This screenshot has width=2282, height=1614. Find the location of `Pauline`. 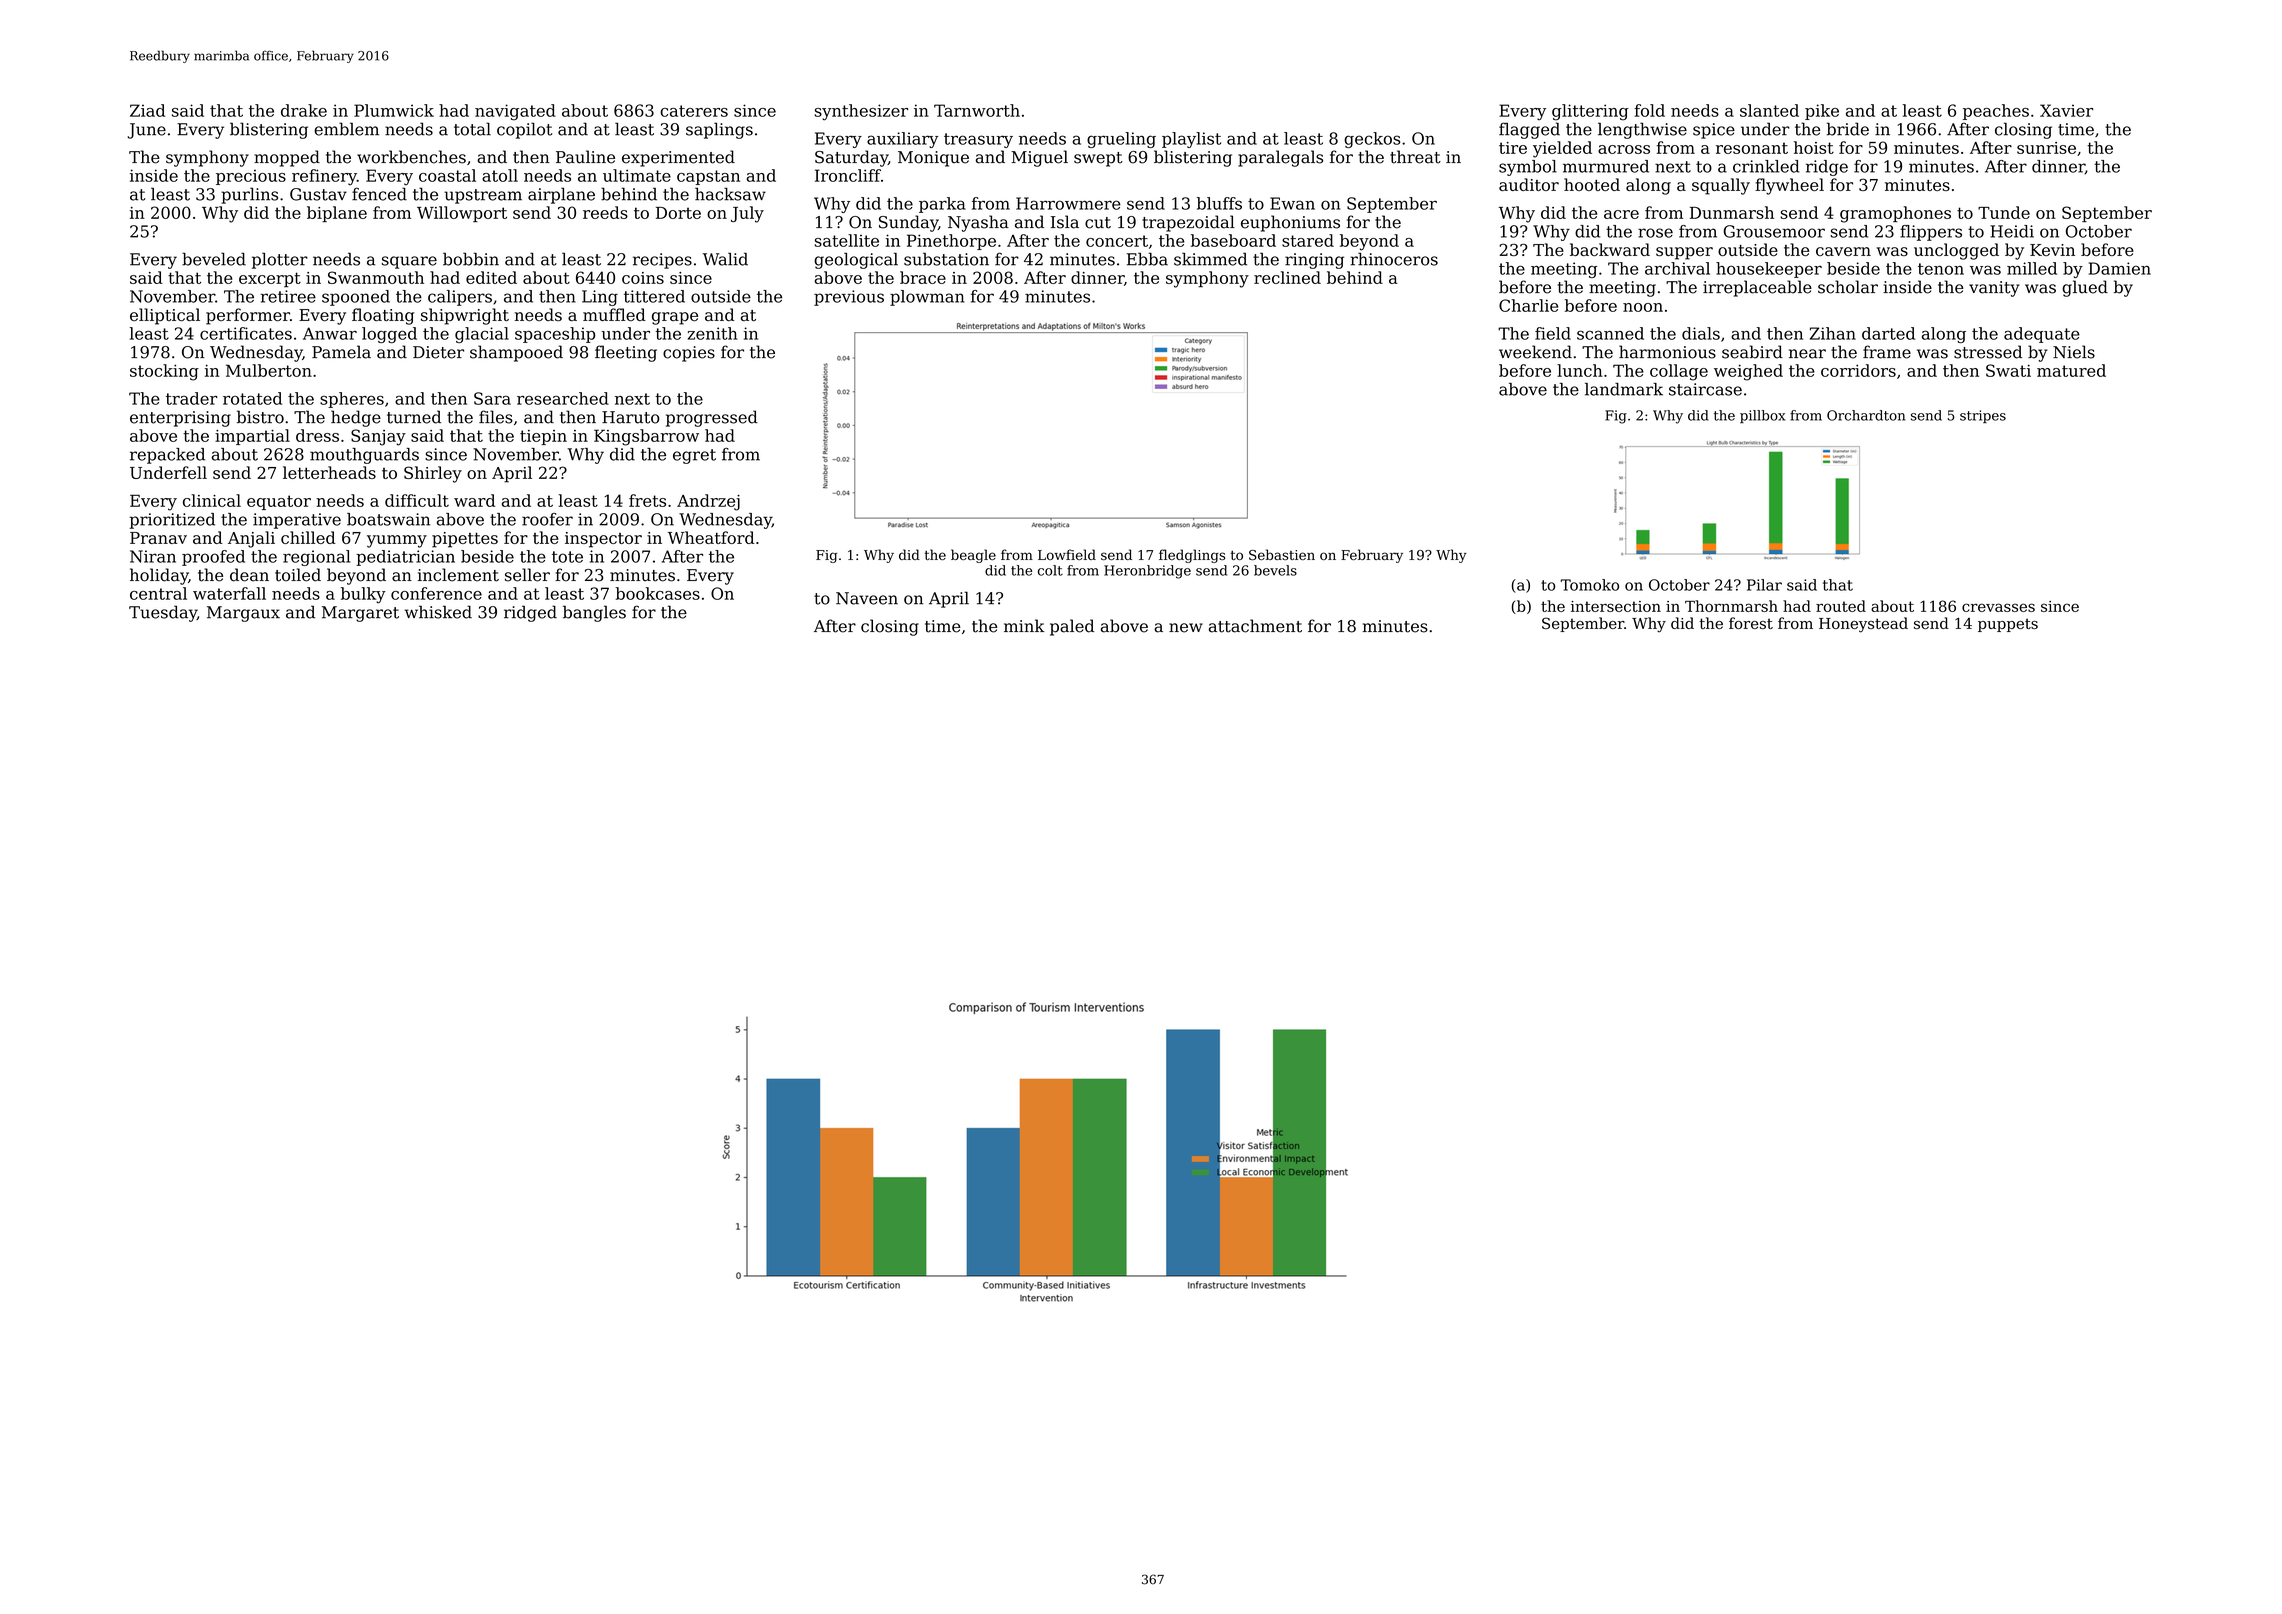

Pauline is located at coordinates (585, 157).
